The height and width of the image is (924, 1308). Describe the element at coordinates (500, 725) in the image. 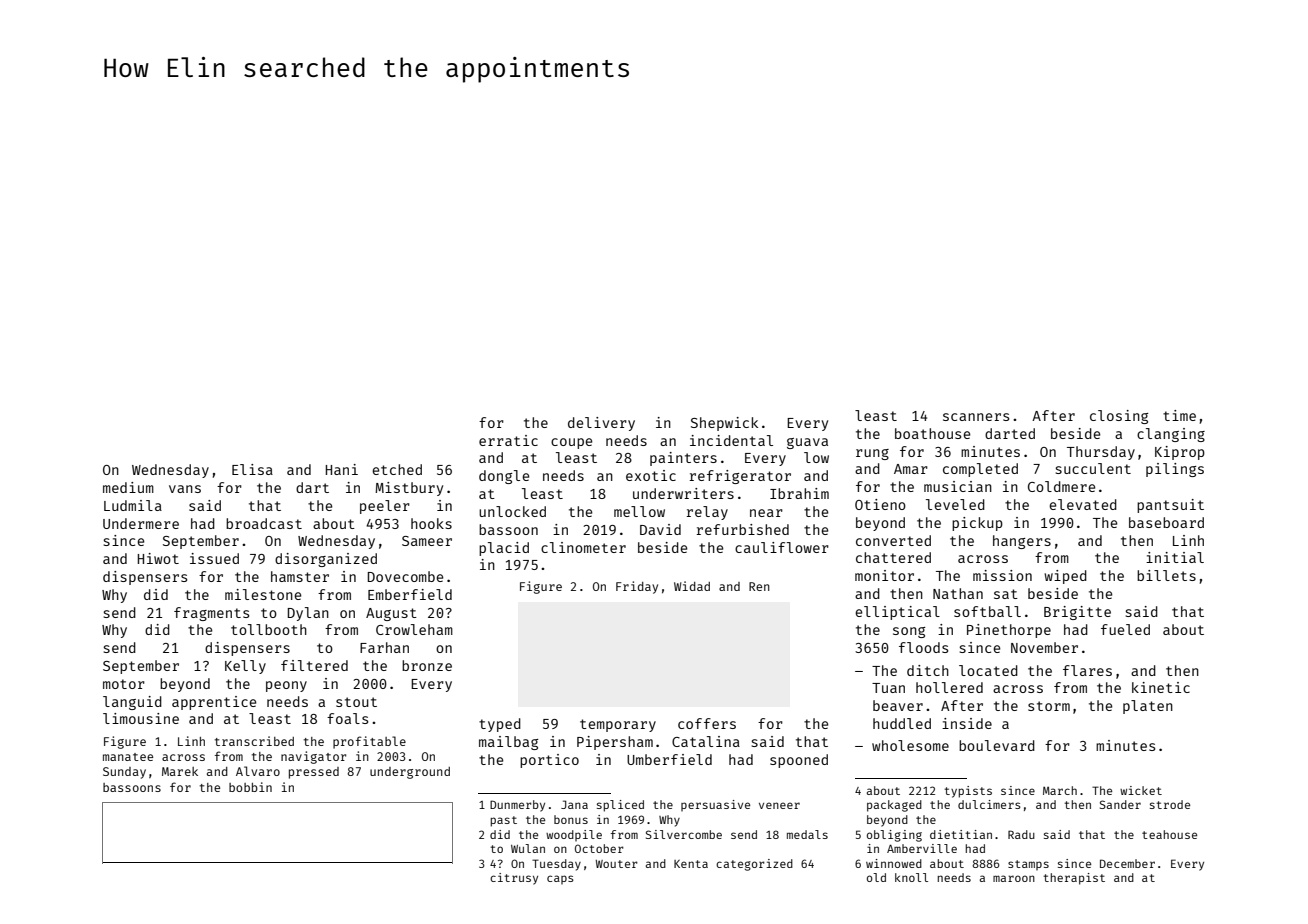

I see `typed` at that location.
